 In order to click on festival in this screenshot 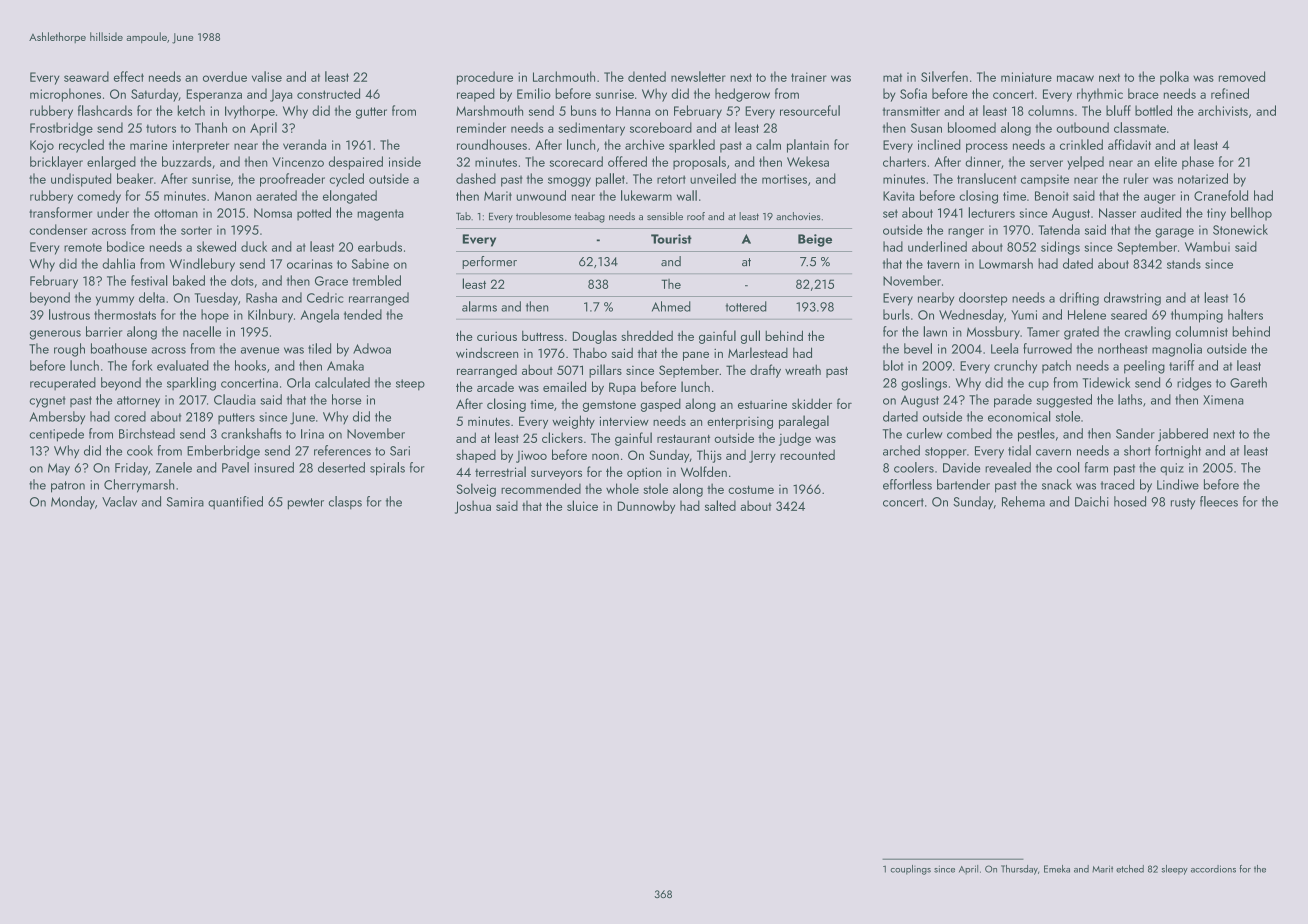, I will do `click(149, 280)`.
